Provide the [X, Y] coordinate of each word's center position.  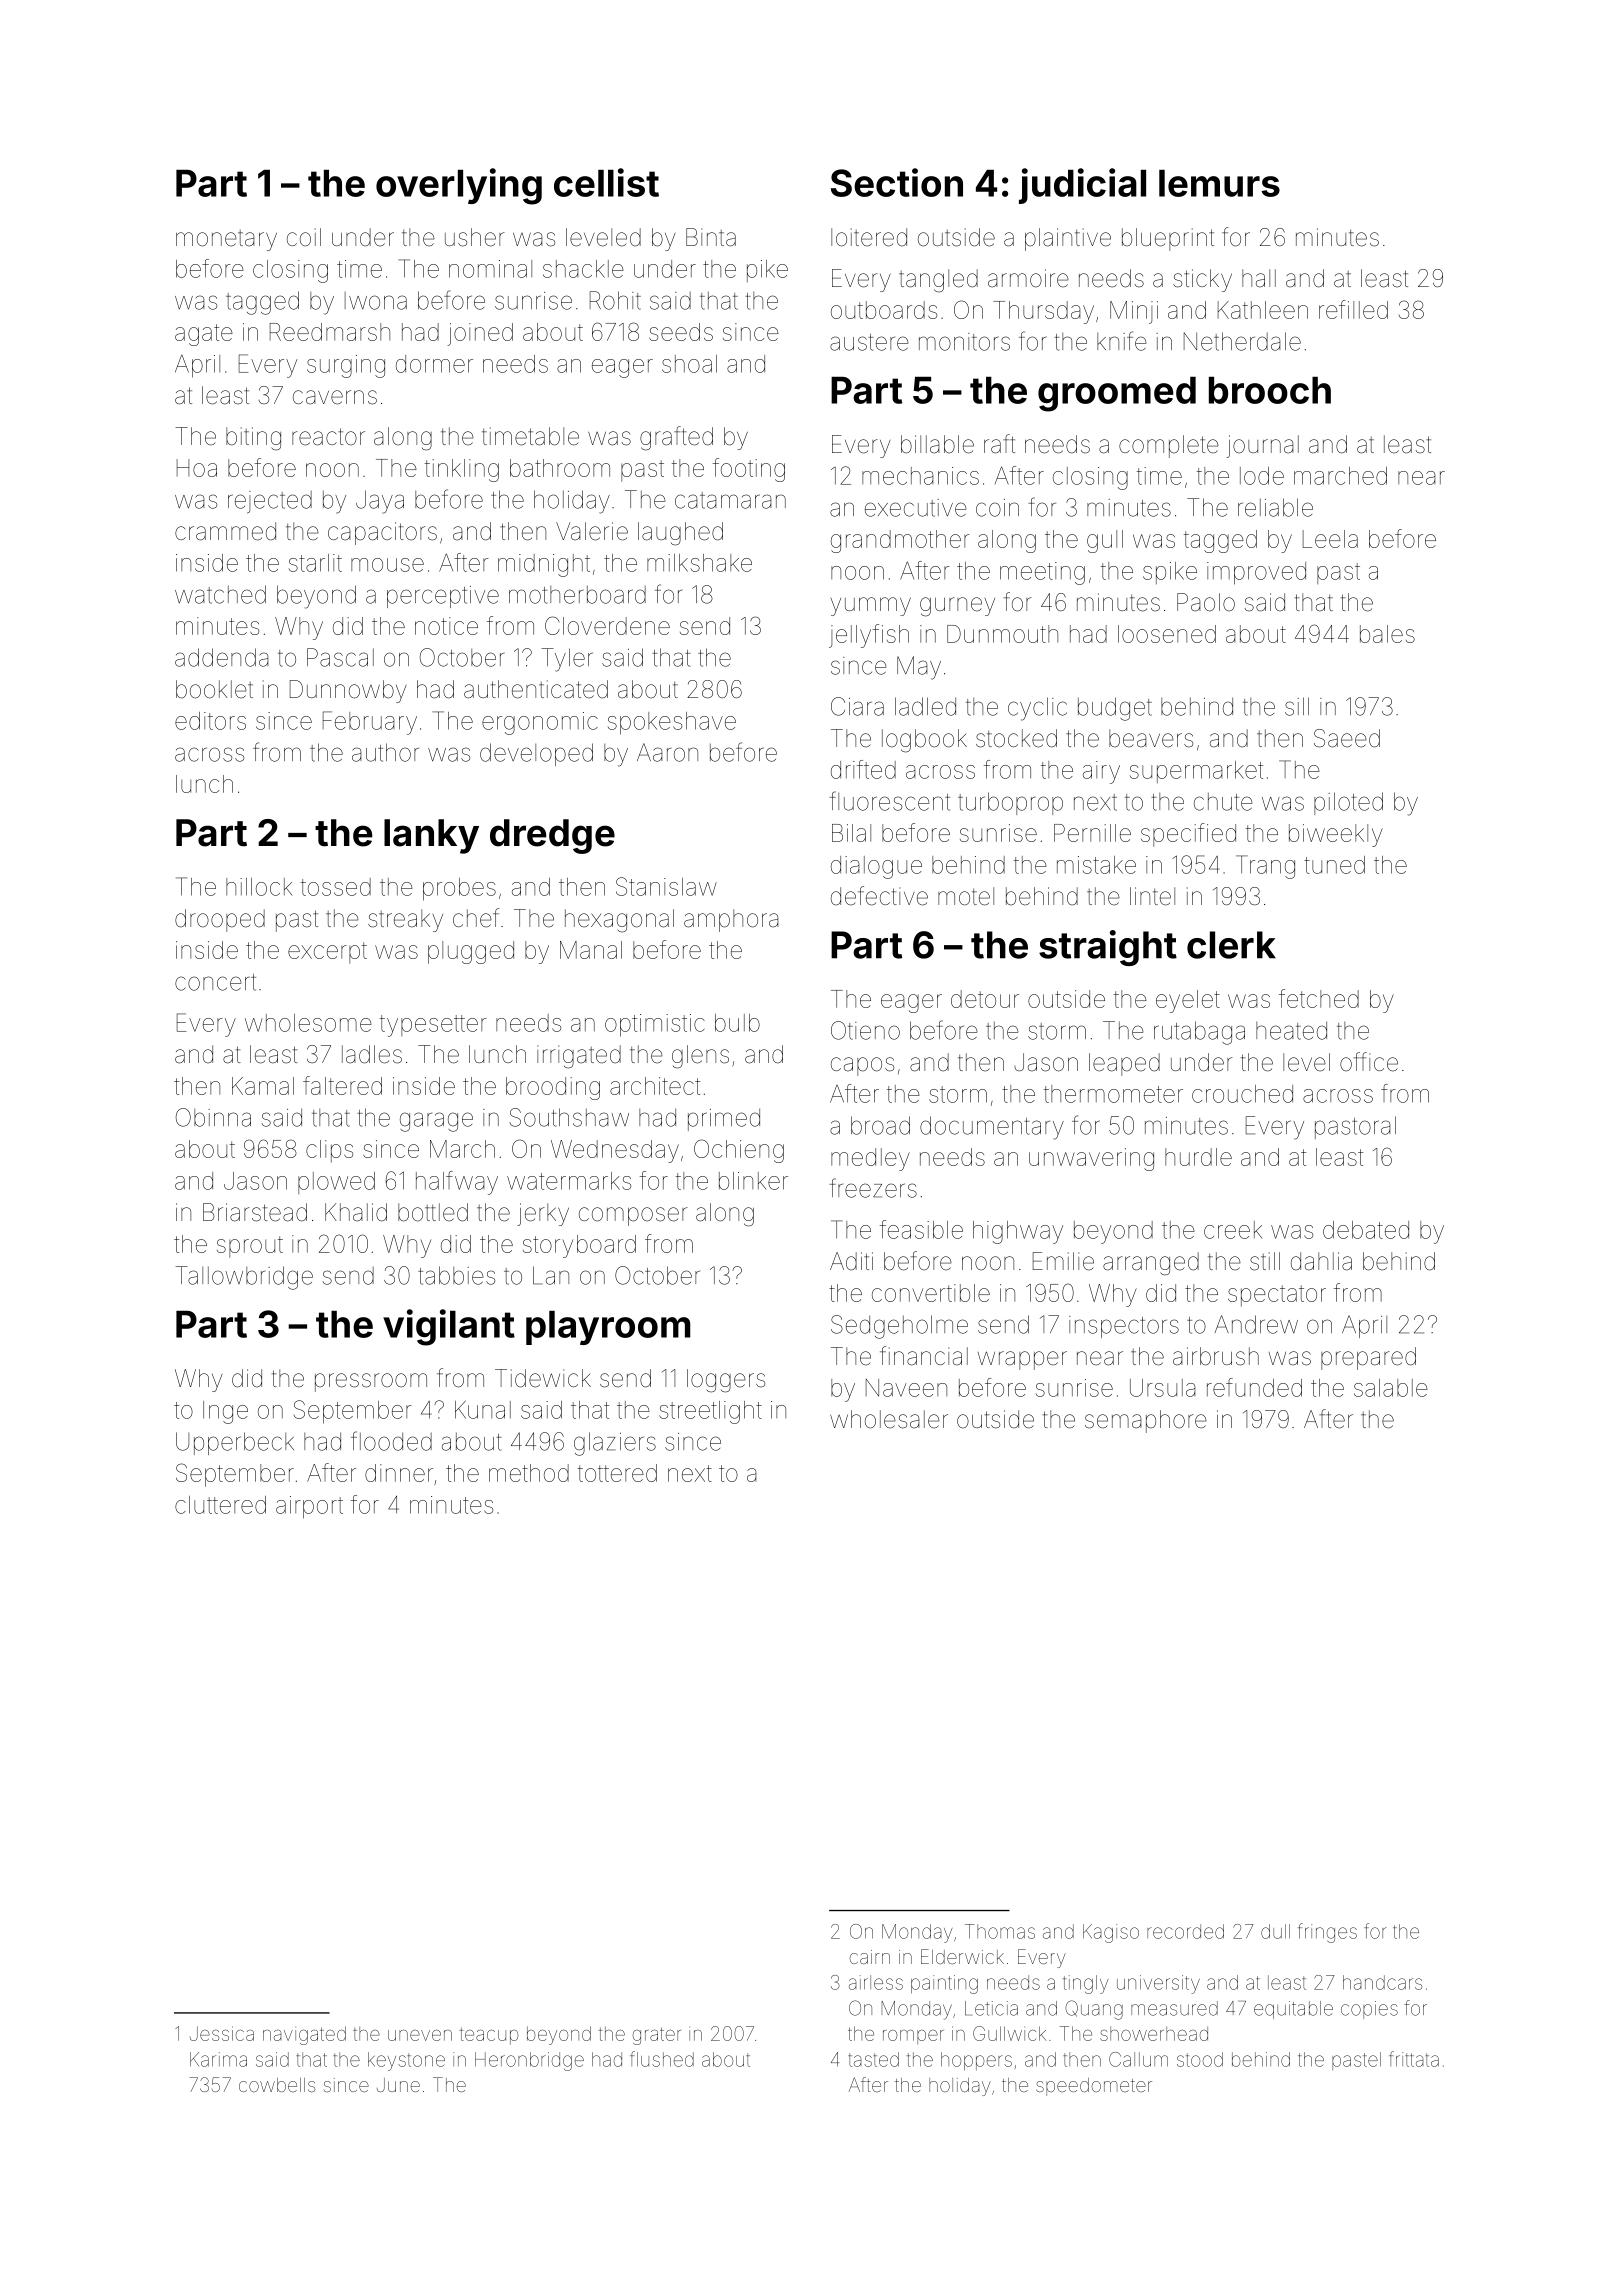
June [398, 2085]
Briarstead [255, 1212]
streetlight [710, 1412]
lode [1262, 476]
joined [480, 334]
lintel [1152, 896]
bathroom [560, 468]
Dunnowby [348, 691]
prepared [1368, 1358]
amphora [731, 920]
